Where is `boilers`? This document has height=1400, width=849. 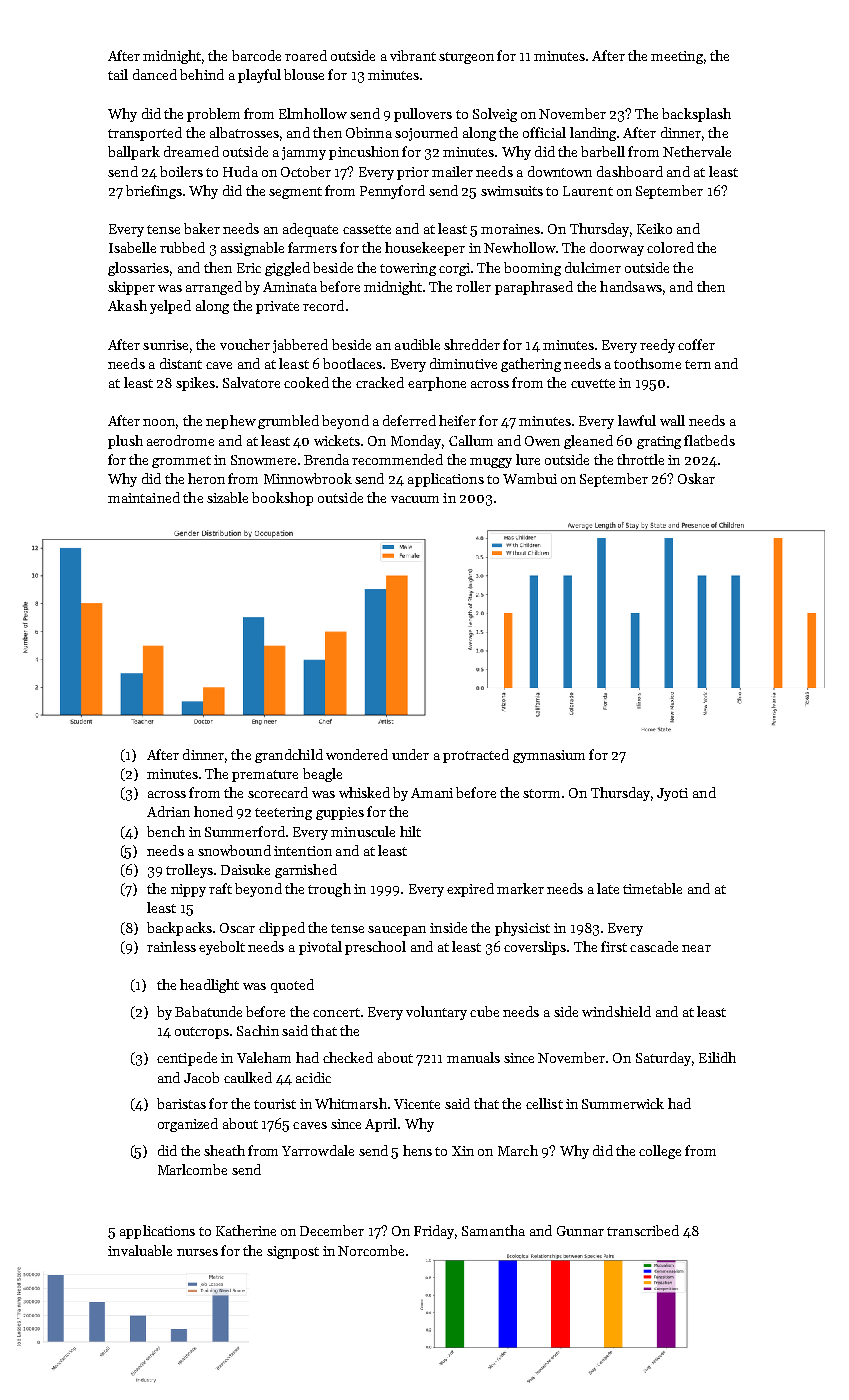
boilers is located at coordinates (181, 171).
